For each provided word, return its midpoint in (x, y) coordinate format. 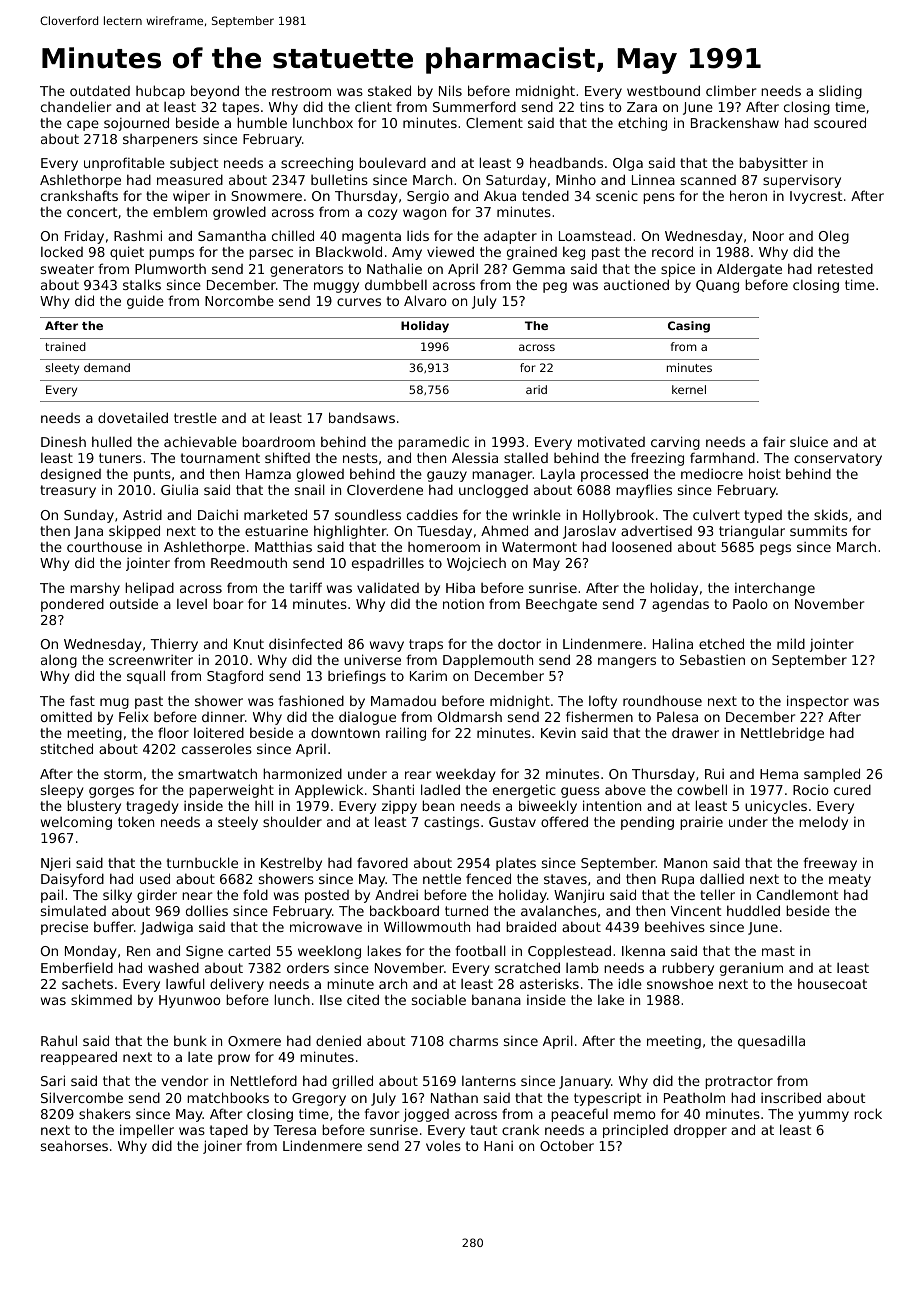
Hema (779, 774)
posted (327, 896)
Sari (53, 1080)
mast (778, 951)
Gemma (539, 269)
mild (791, 643)
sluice (809, 441)
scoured (840, 122)
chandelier (76, 106)
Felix (133, 716)
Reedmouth (249, 562)
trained (65, 346)
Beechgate (561, 605)
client (373, 106)
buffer (114, 926)
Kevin (558, 733)
